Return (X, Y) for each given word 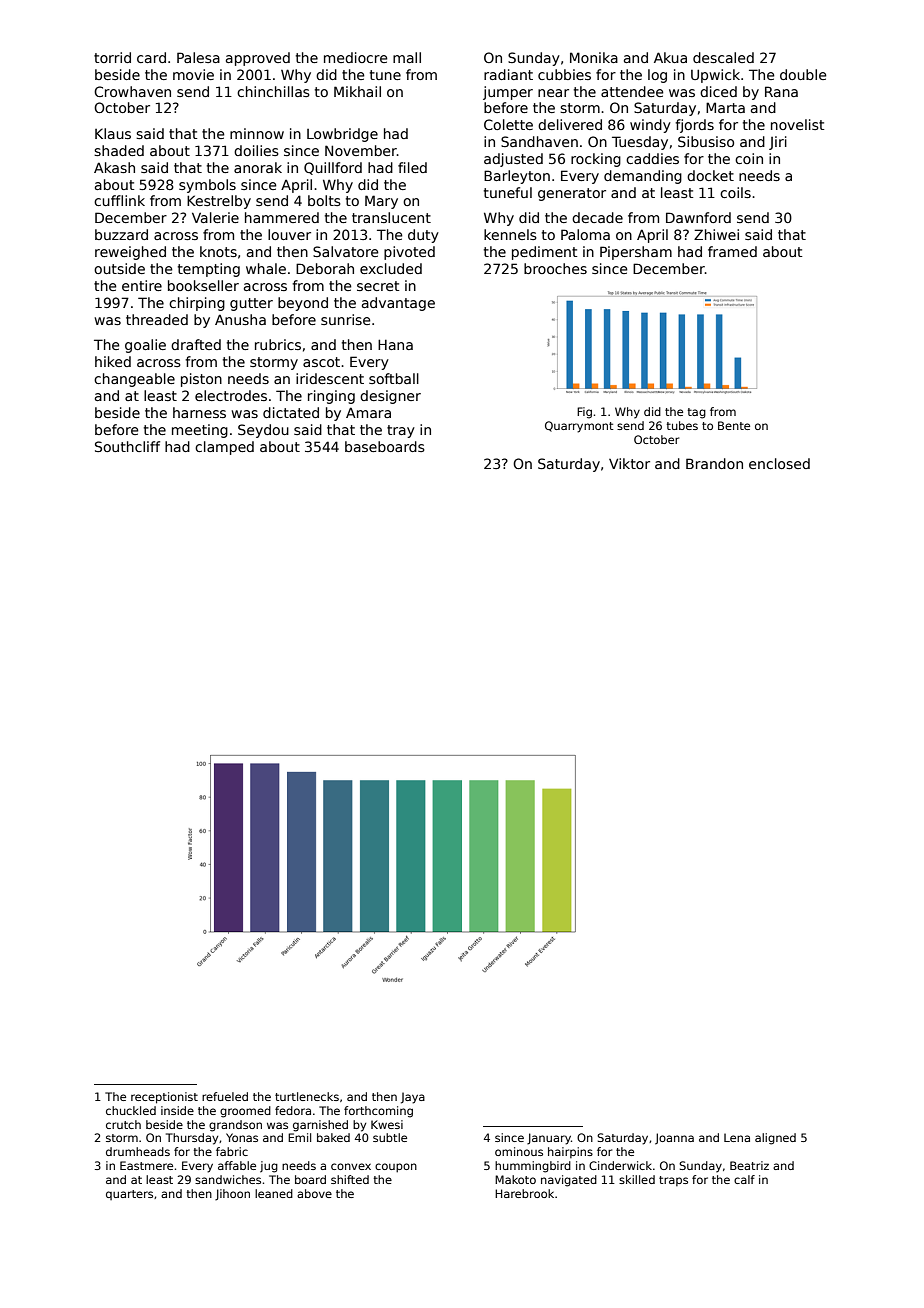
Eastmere (146, 1165)
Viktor (629, 463)
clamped (224, 448)
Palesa (198, 57)
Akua (670, 57)
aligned (775, 1139)
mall (407, 57)
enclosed (779, 463)
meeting (200, 431)
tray (401, 431)
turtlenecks (307, 1096)
